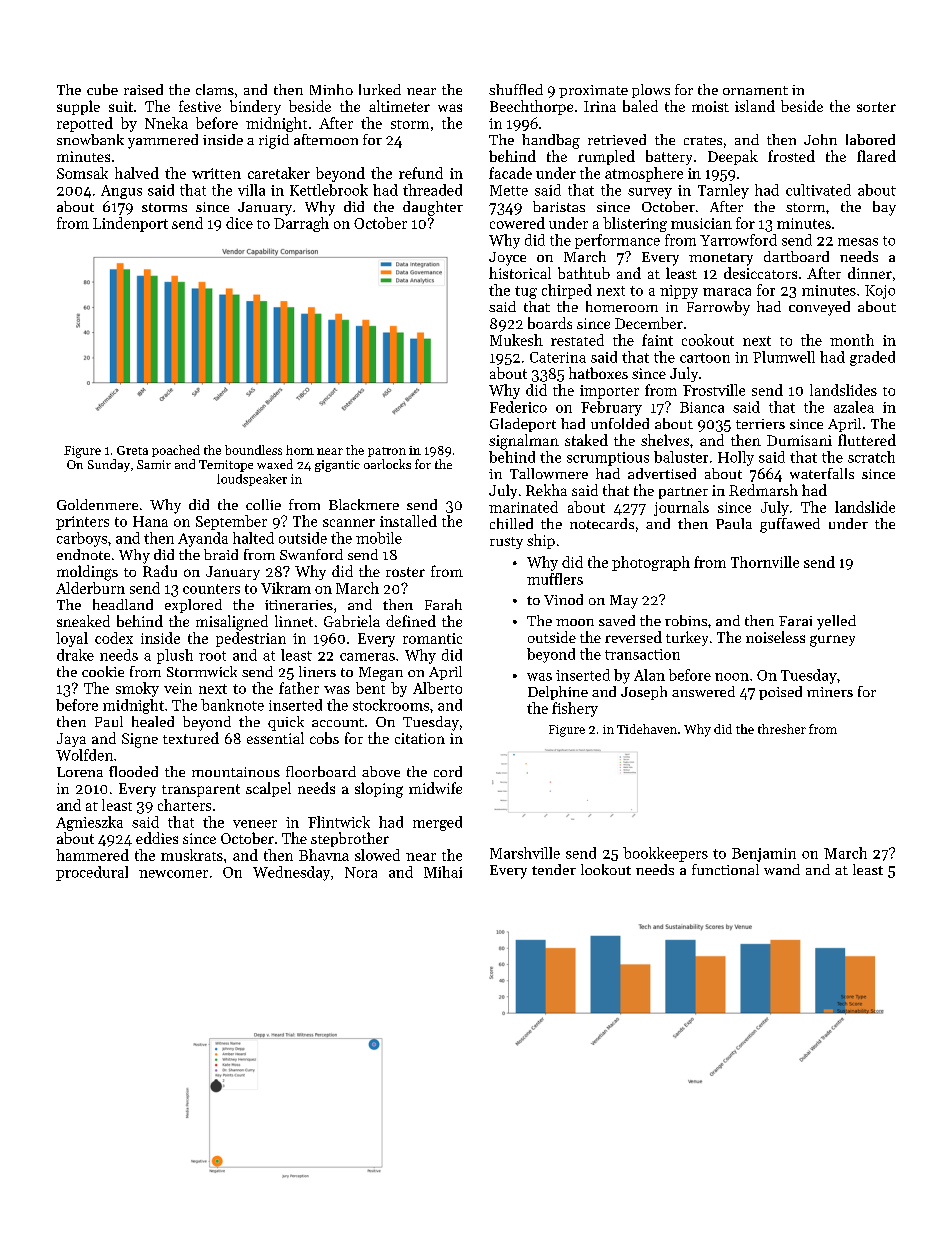 The height and width of the document is (1233, 952). Describe the element at coordinates (405, 572) in the document. I see `roster` at that location.
